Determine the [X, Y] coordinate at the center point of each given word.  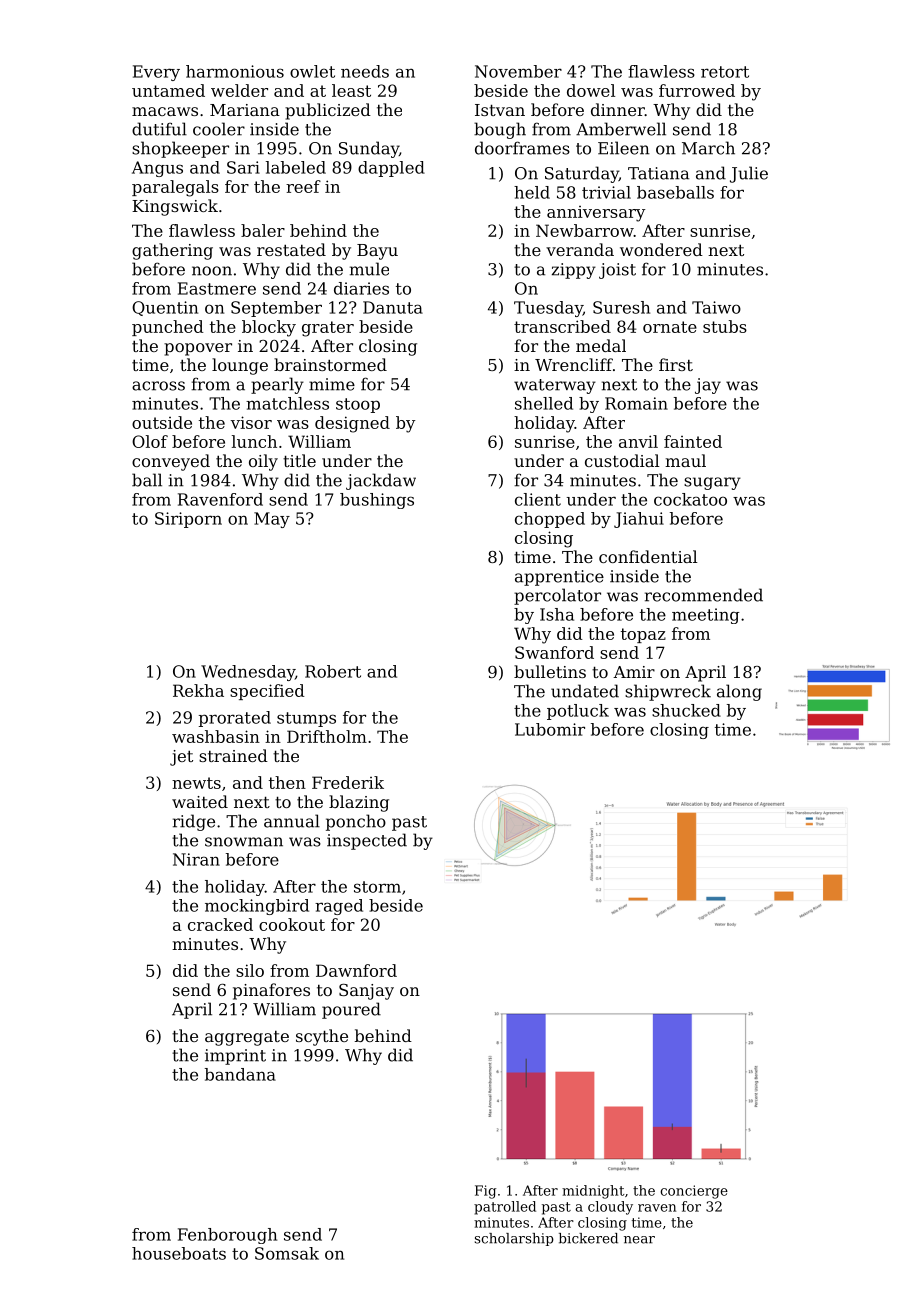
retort [725, 72]
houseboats [179, 1253]
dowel [591, 90]
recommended [704, 595]
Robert [333, 671]
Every [156, 73]
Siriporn [188, 520]
